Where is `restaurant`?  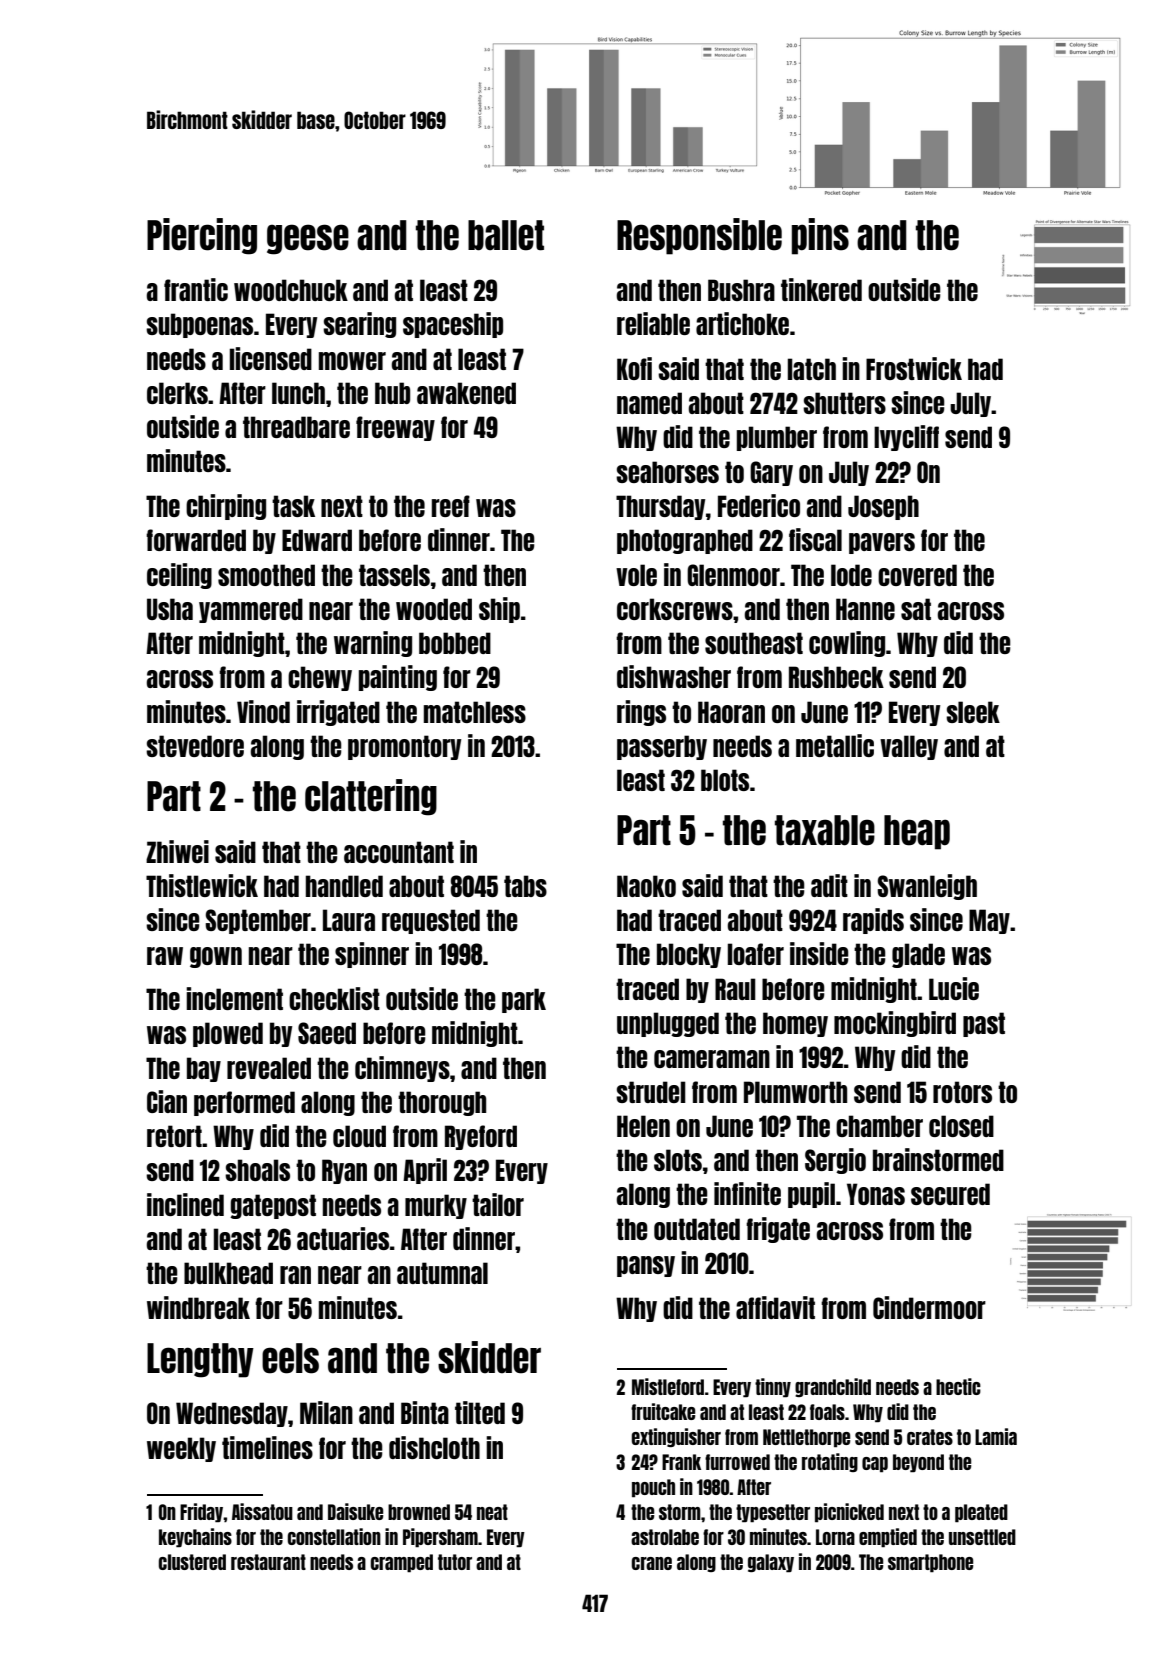
restaurant is located at coordinates (268, 1562).
